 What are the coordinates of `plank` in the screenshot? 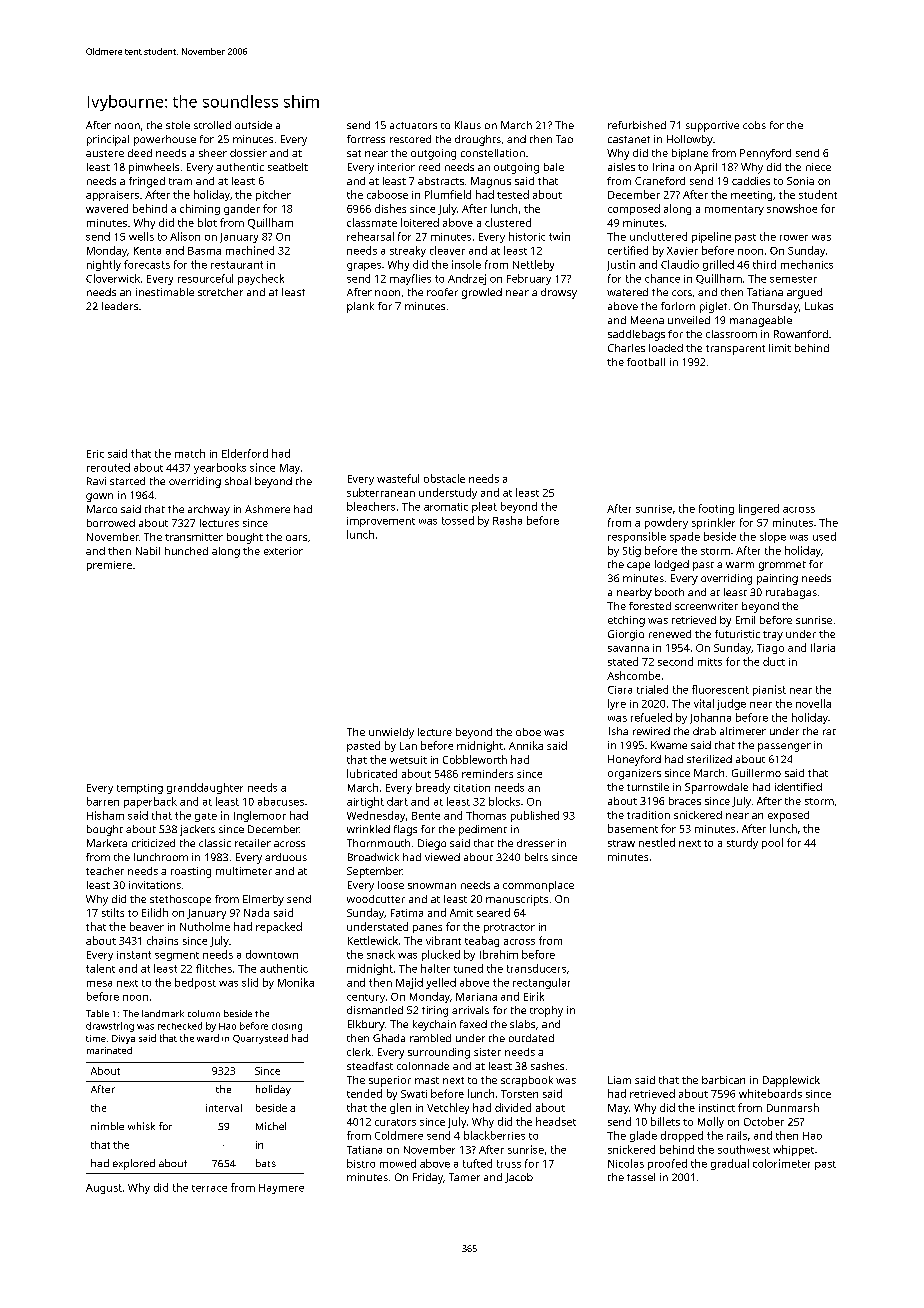 It's located at (360, 307).
